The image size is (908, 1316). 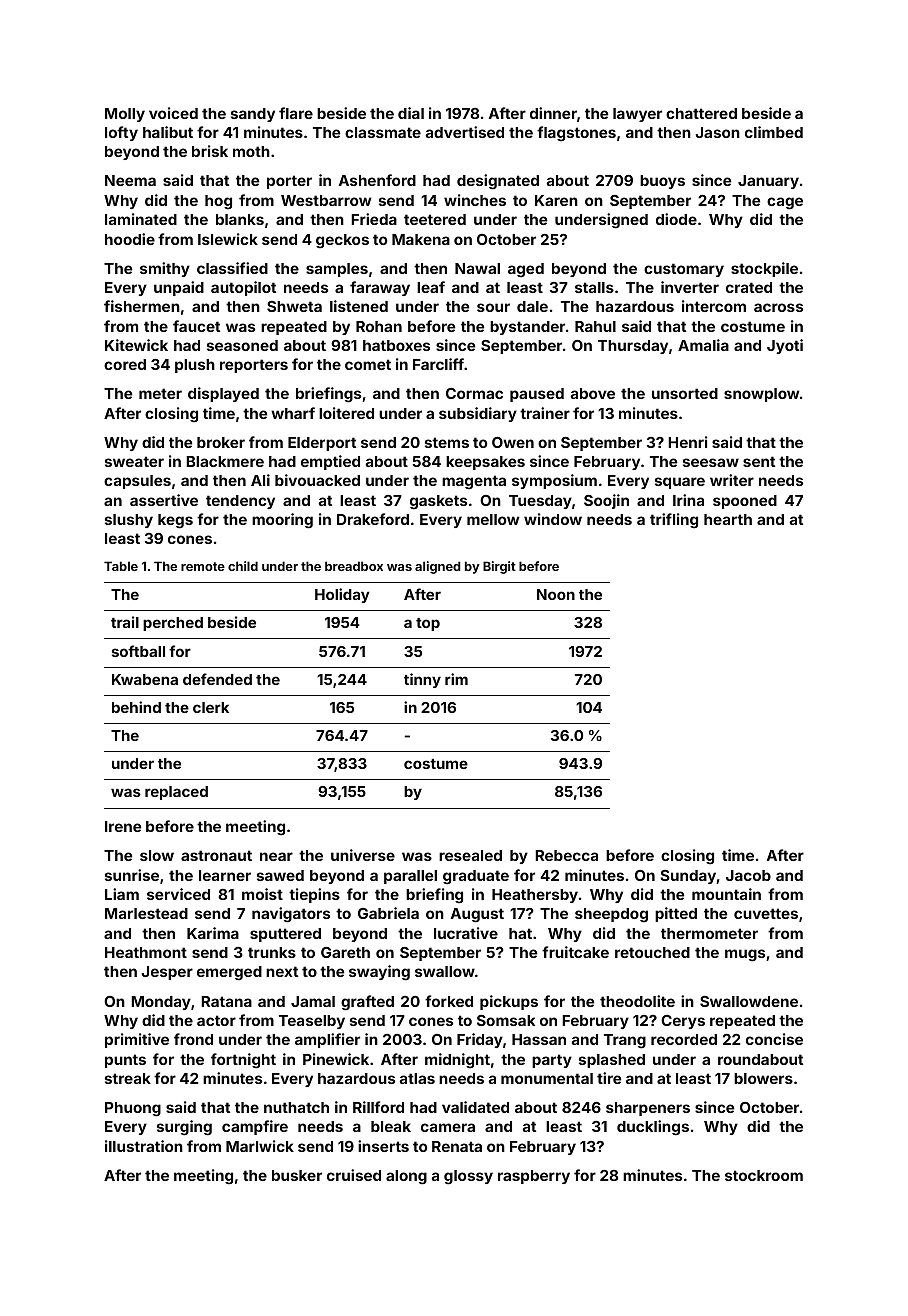 I want to click on Thursday, so click(x=633, y=347).
